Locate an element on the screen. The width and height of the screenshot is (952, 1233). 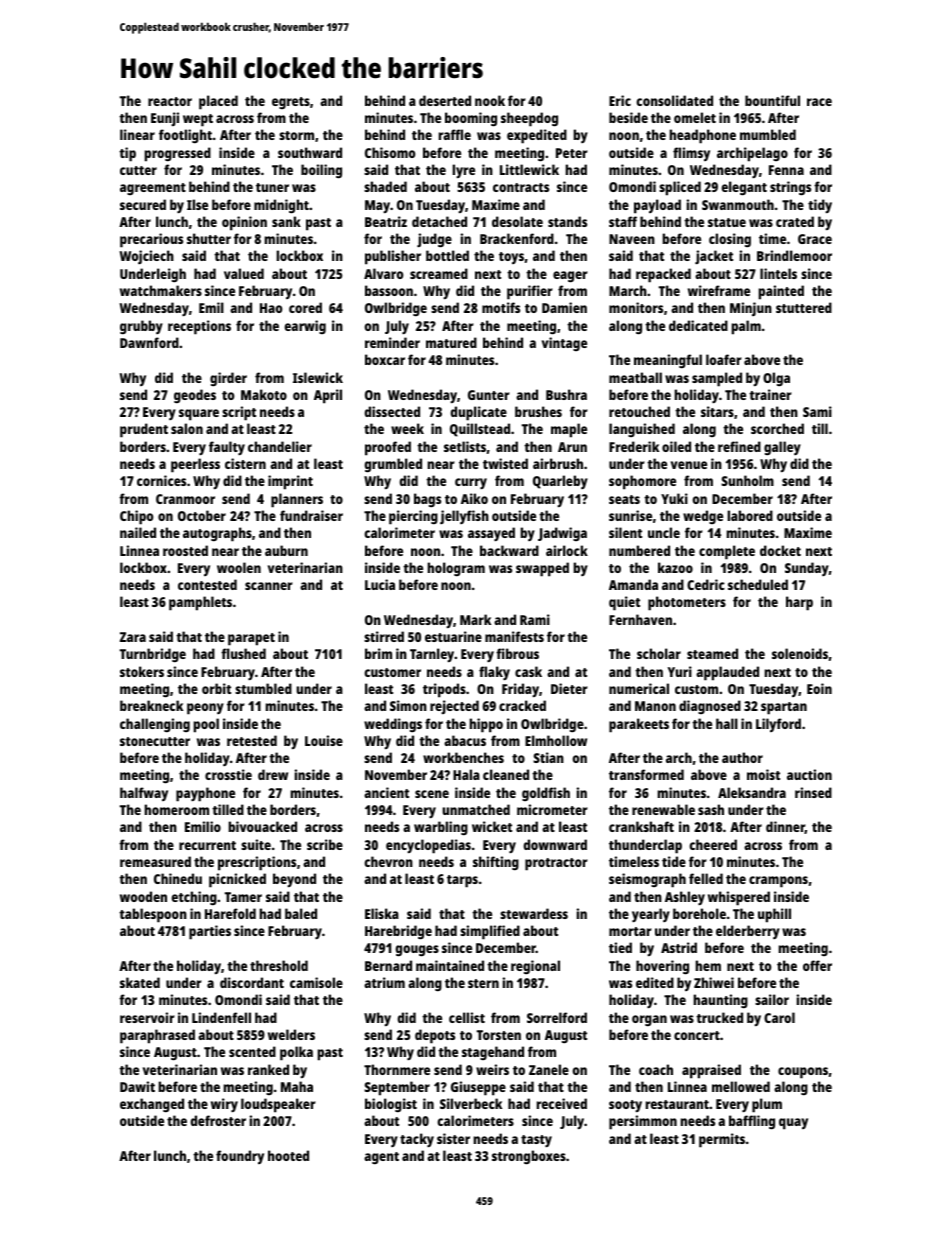
placed is located at coordinates (218, 102).
